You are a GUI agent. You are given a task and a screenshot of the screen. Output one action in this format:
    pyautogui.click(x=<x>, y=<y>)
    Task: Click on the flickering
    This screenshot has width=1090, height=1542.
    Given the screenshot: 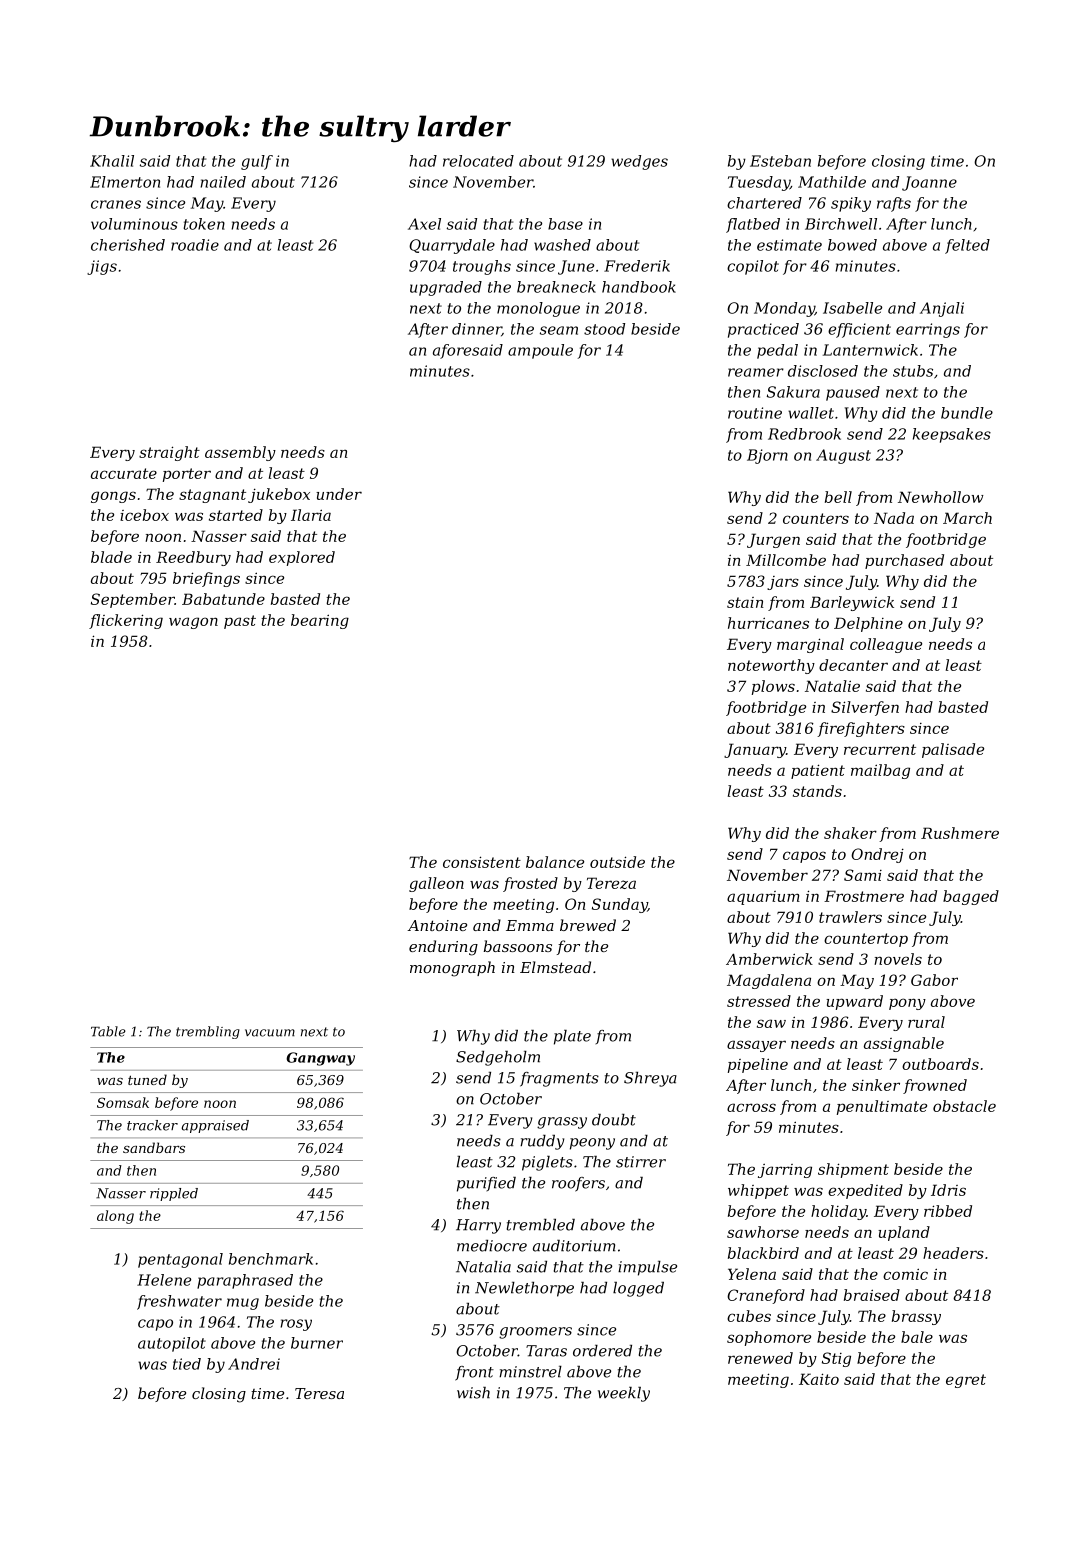 What is the action you would take?
    pyautogui.click(x=126, y=621)
